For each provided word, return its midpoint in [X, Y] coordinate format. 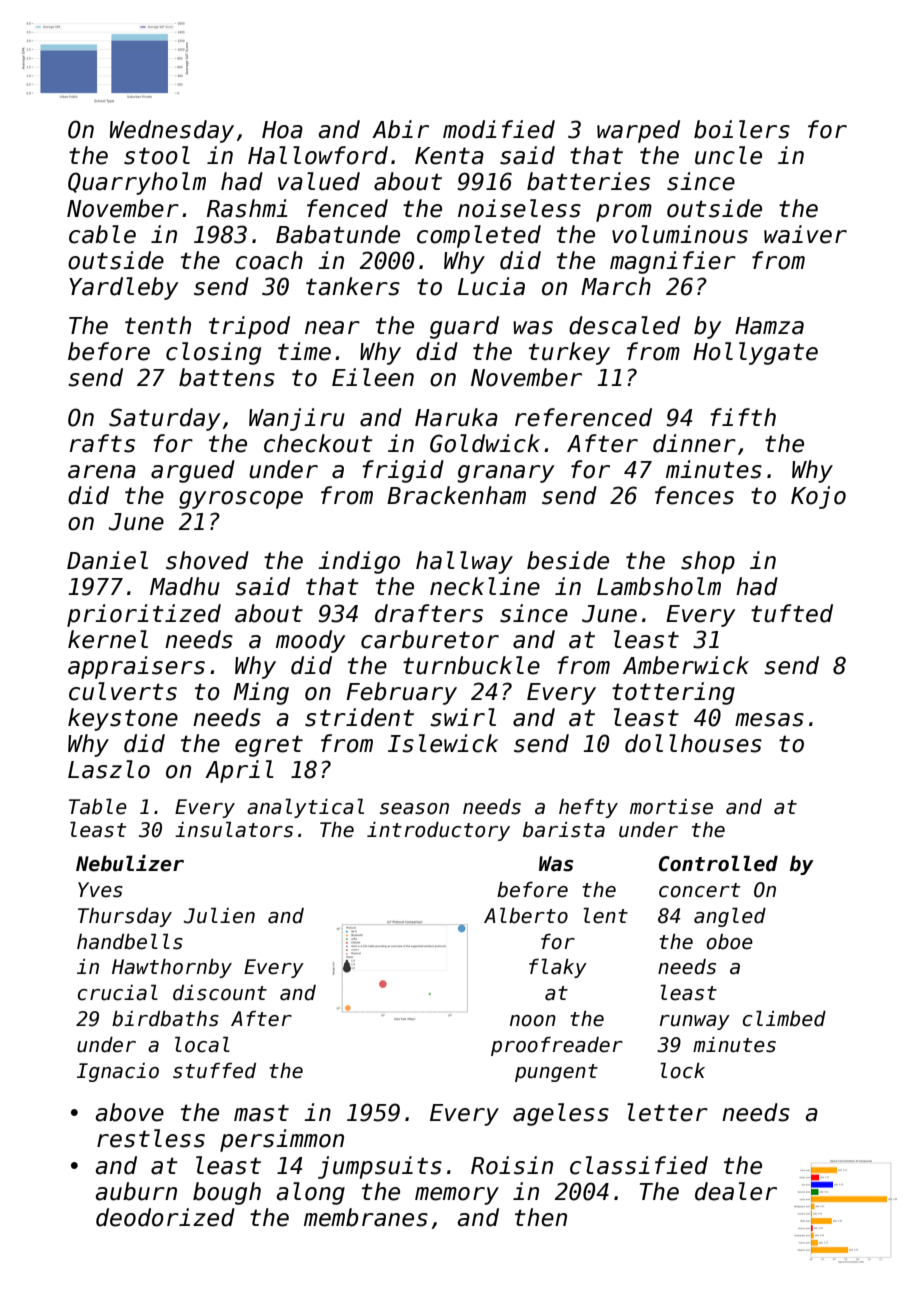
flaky [558, 968]
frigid [403, 471]
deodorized [165, 1217]
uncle [728, 155]
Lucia [491, 286]
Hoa [282, 130]
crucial [118, 992]
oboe [729, 942]
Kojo [818, 497]
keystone [123, 719]
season [414, 809]
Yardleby [123, 288]
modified [499, 129]
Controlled [718, 863]
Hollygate [755, 353]
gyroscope [241, 500]
